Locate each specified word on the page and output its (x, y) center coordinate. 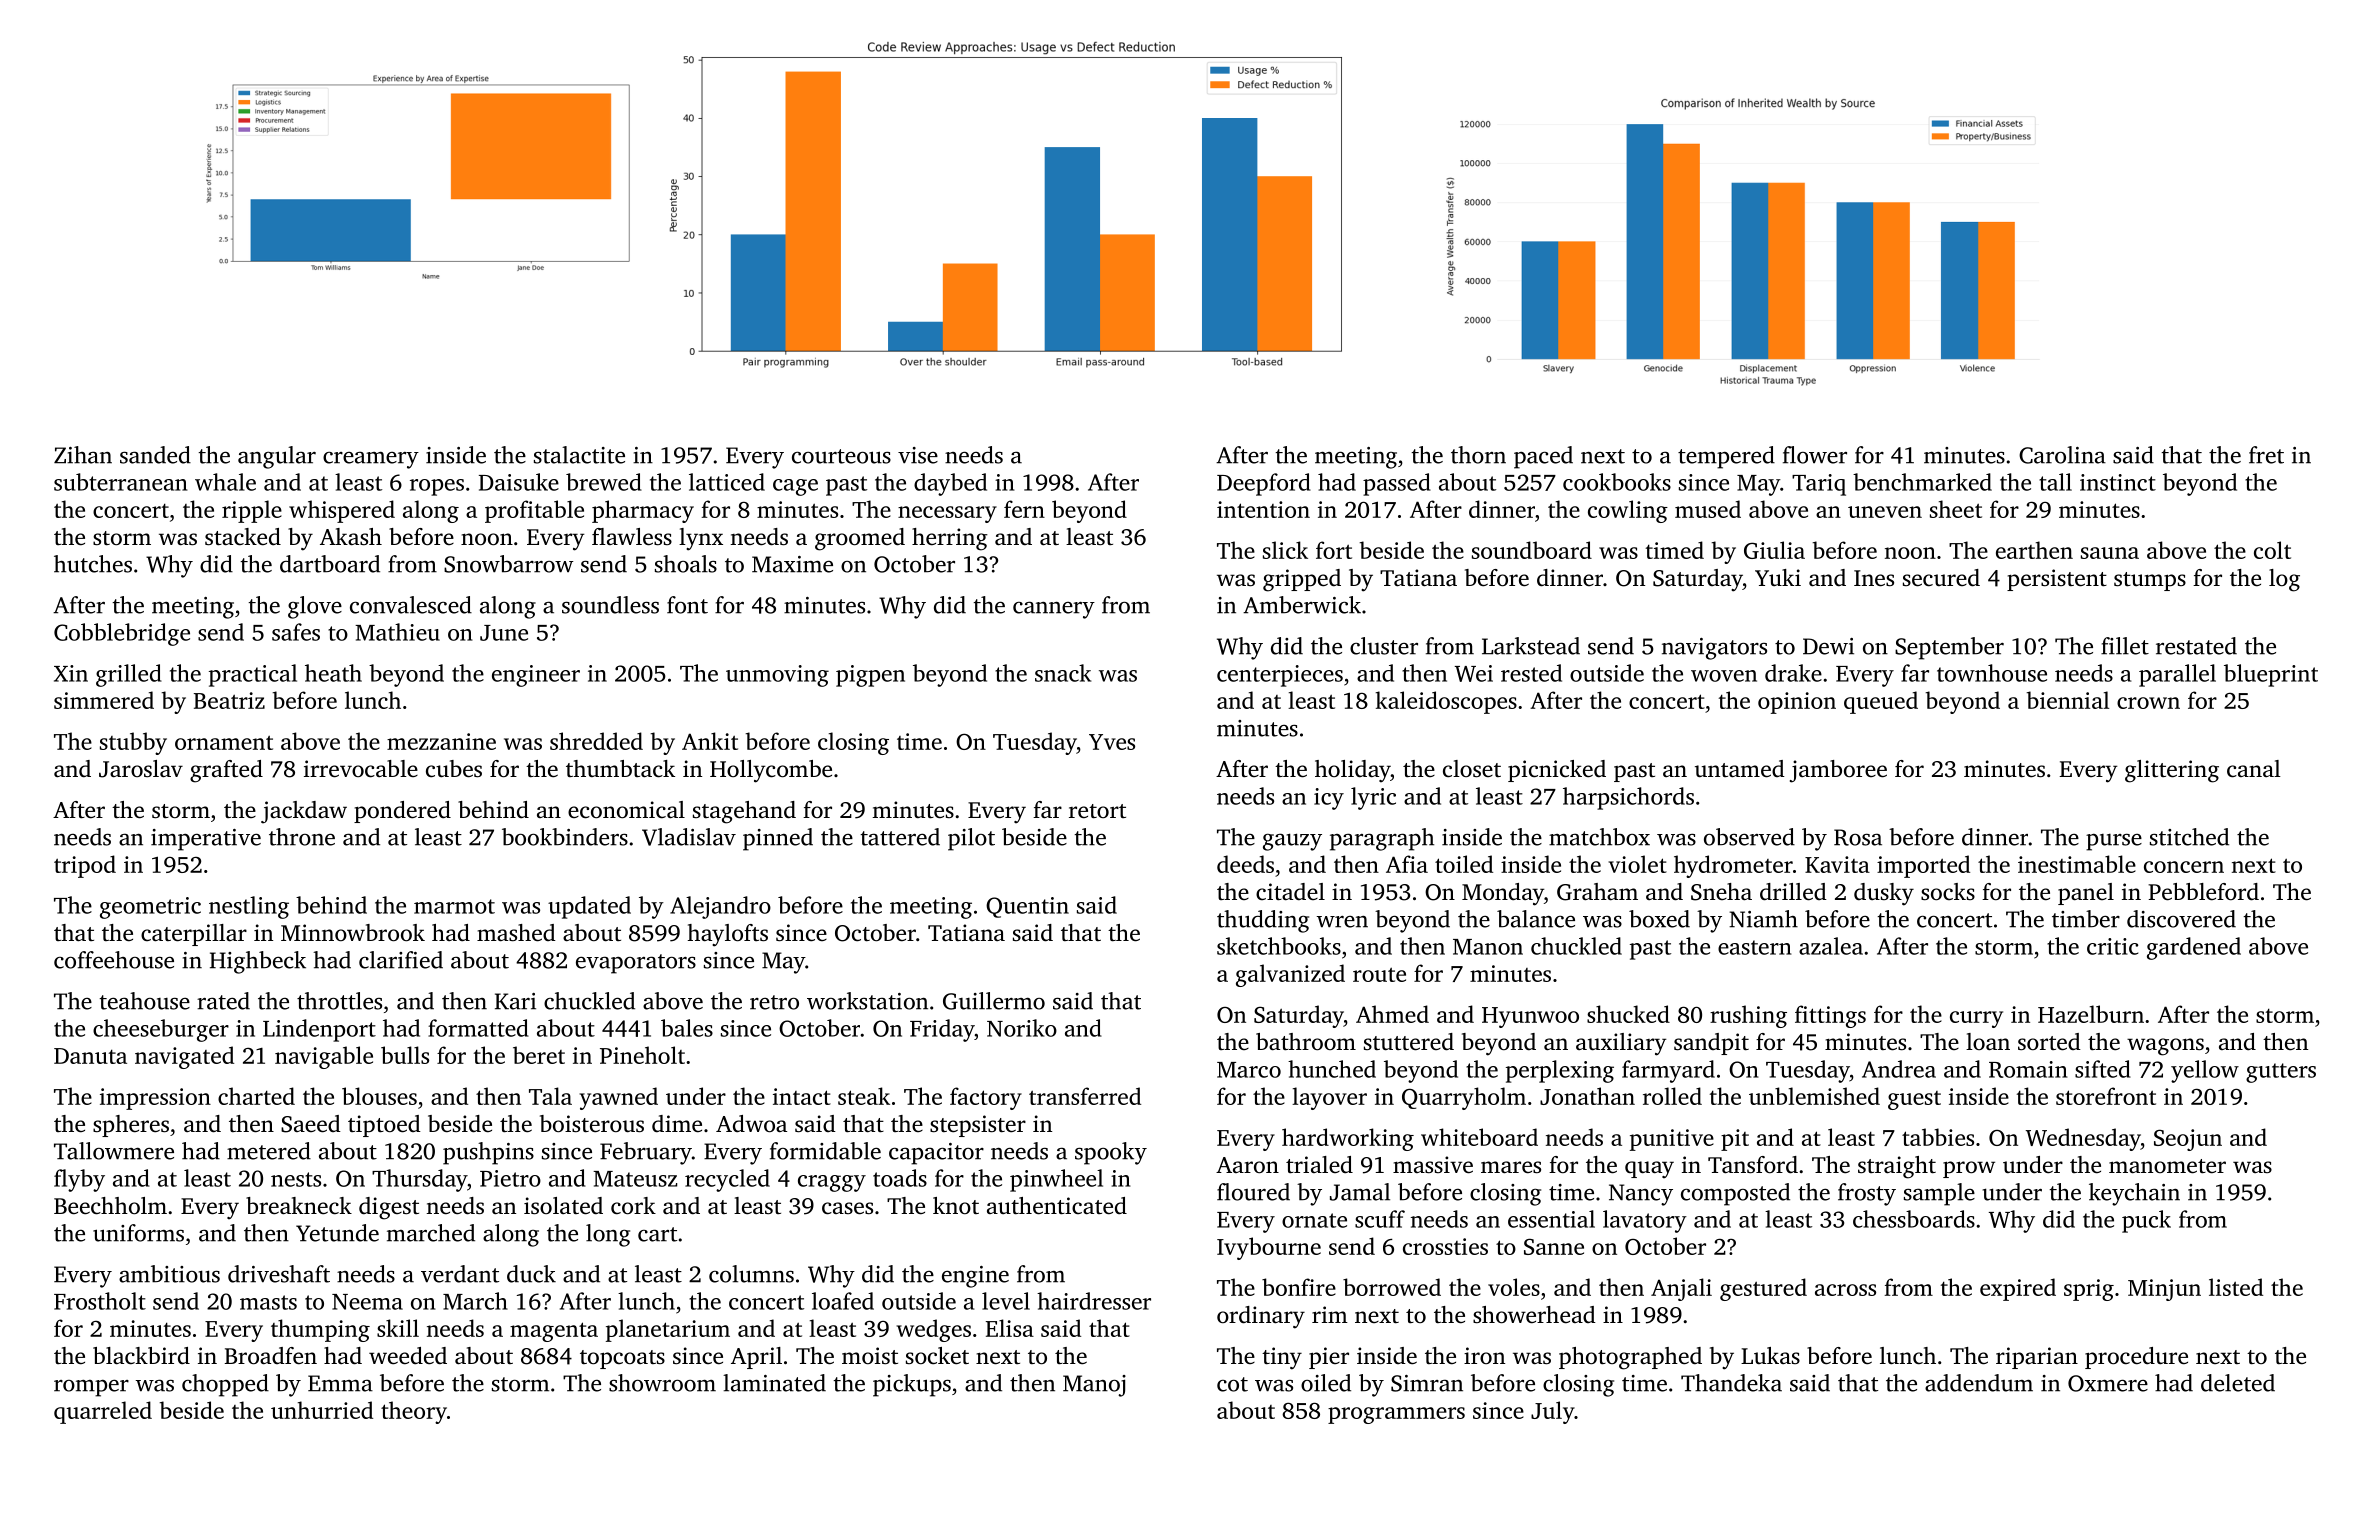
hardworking (1348, 1139)
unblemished (1814, 1096)
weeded (408, 1356)
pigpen (870, 676)
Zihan (83, 455)
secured (1941, 578)
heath (333, 673)
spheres (131, 1126)
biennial (2067, 700)
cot (1232, 1384)
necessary (947, 514)
